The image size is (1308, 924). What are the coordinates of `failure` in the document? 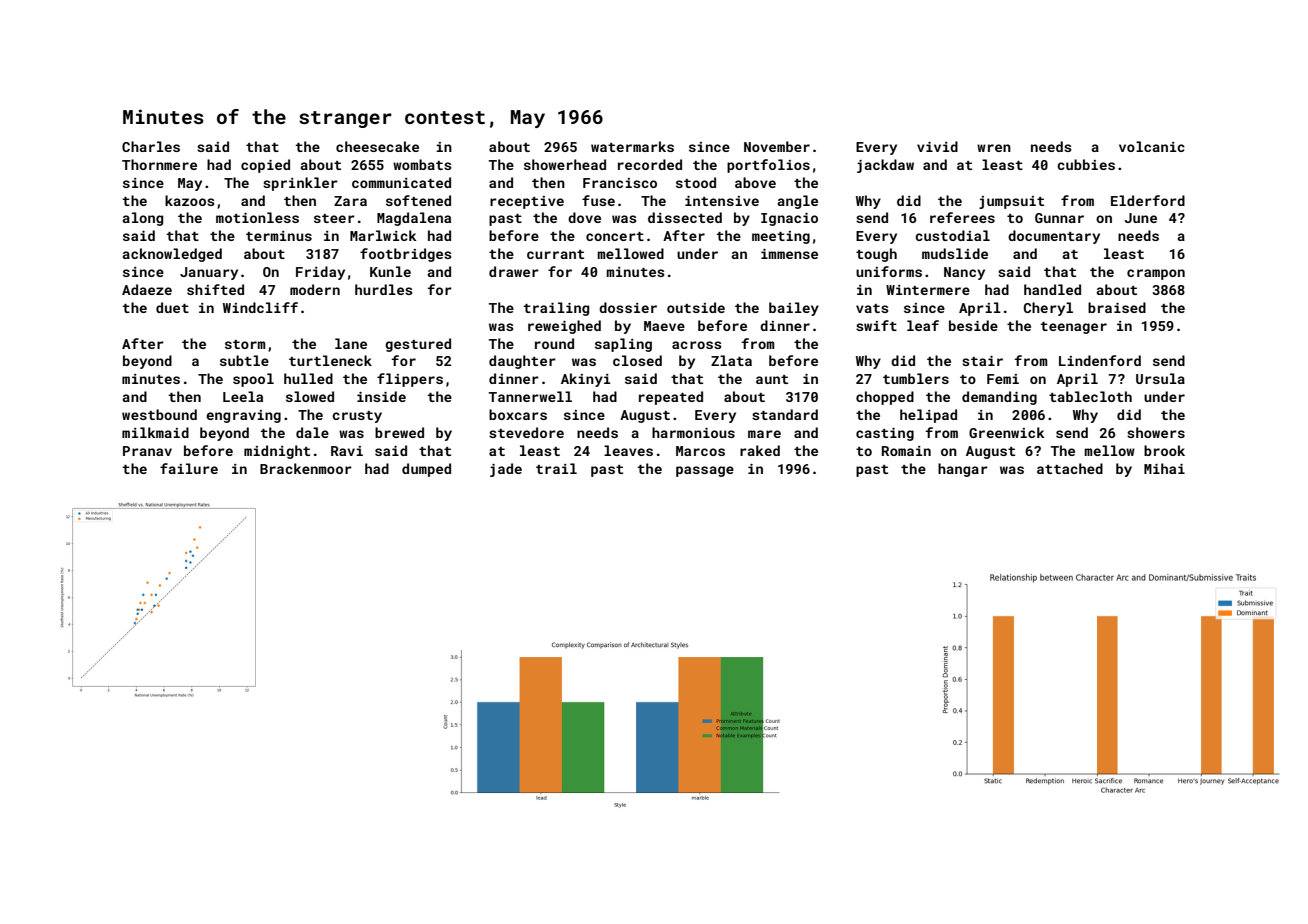 It's located at (189, 468).
